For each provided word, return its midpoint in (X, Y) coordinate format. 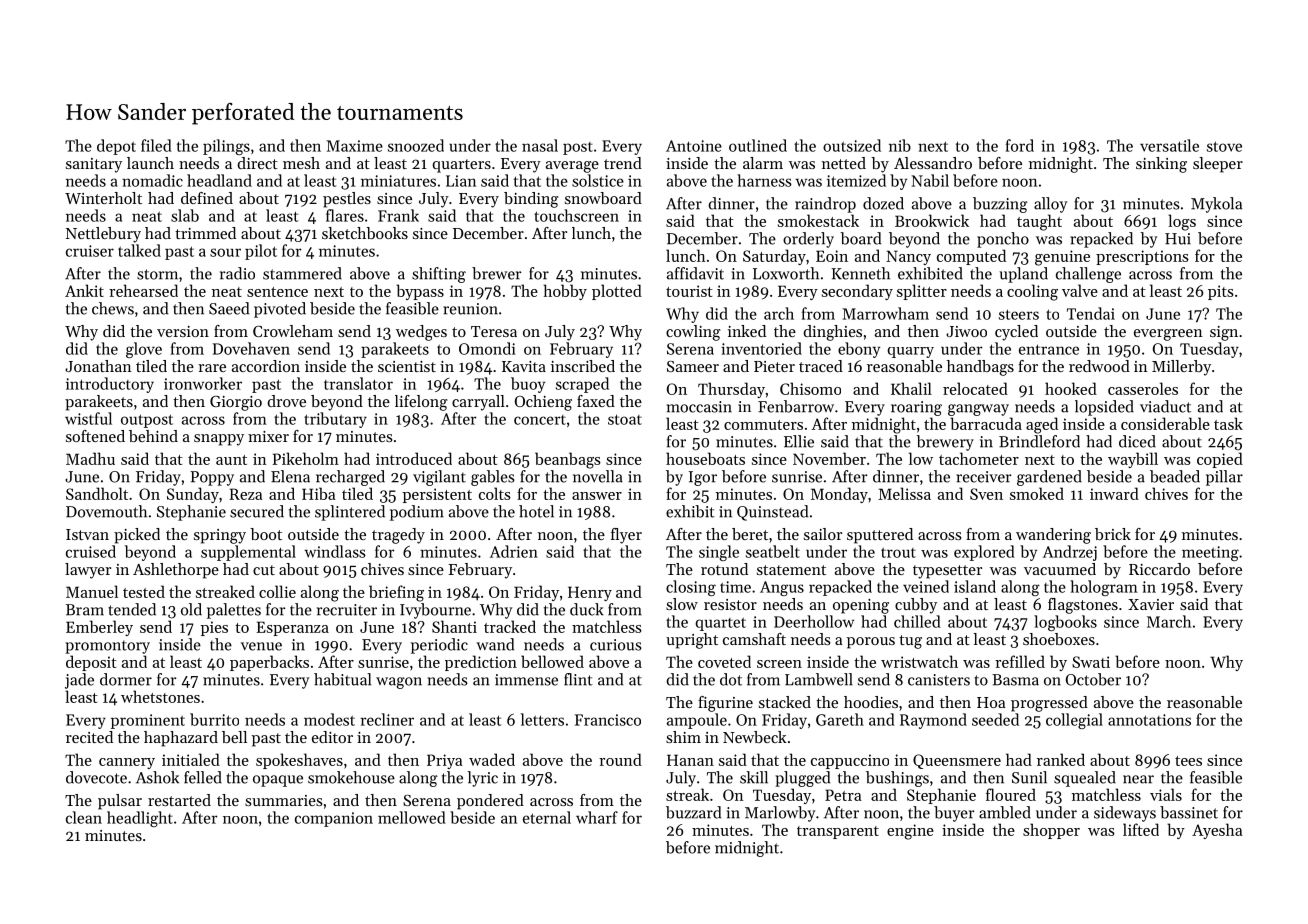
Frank (398, 215)
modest (329, 719)
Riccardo (1159, 569)
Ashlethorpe (176, 571)
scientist (407, 366)
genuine (1062, 258)
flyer (626, 536)
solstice (598, 180)
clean (84, 817)
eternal (547, 817)
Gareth (840, 719)
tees (1188, 761)
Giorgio (236, 403)
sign (1224, 333)
